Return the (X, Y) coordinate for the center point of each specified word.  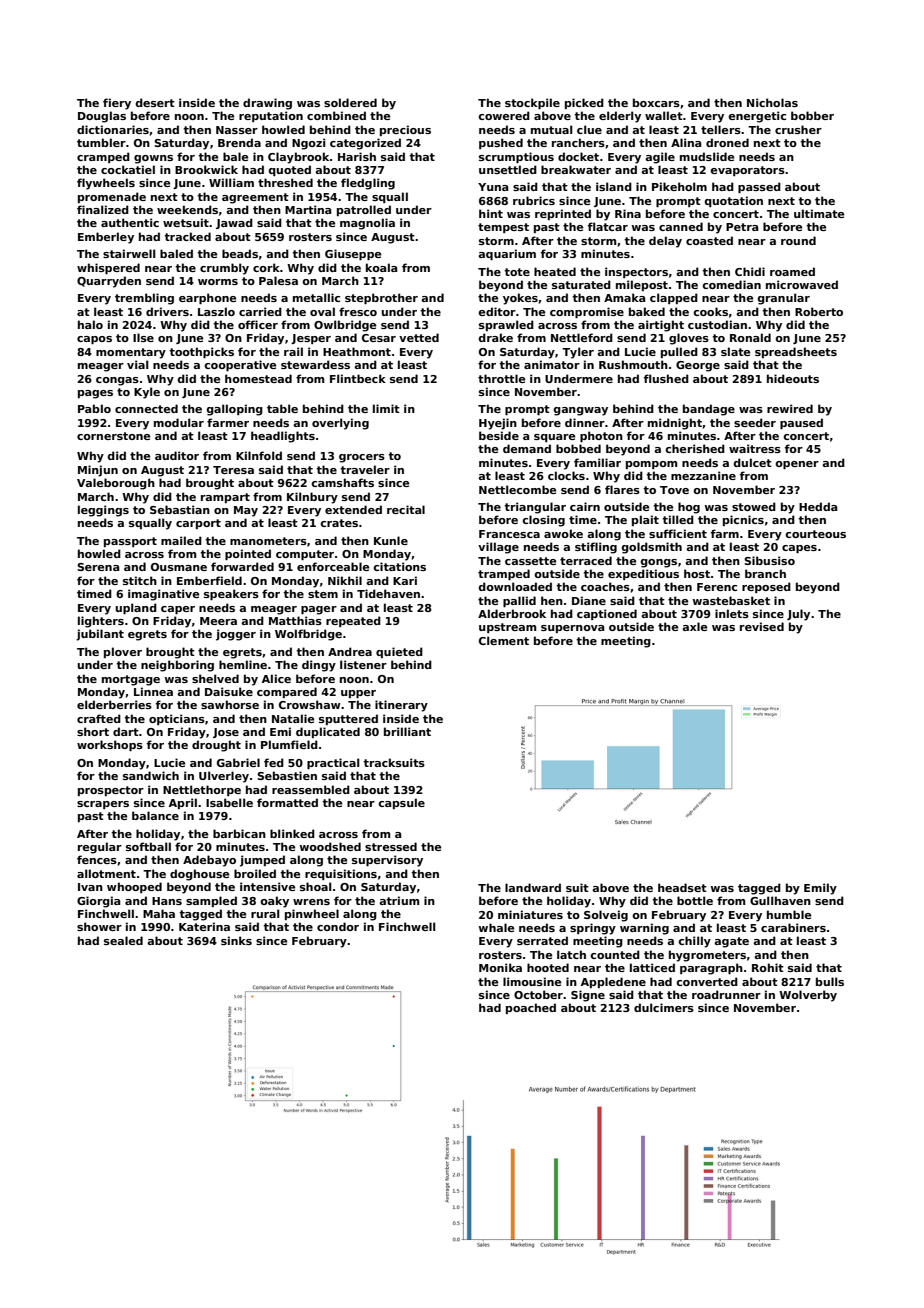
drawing (267, 104)
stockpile (532, 103)
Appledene (613, 982)
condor (338, 926)
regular (100, 848)
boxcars (656, 102)
